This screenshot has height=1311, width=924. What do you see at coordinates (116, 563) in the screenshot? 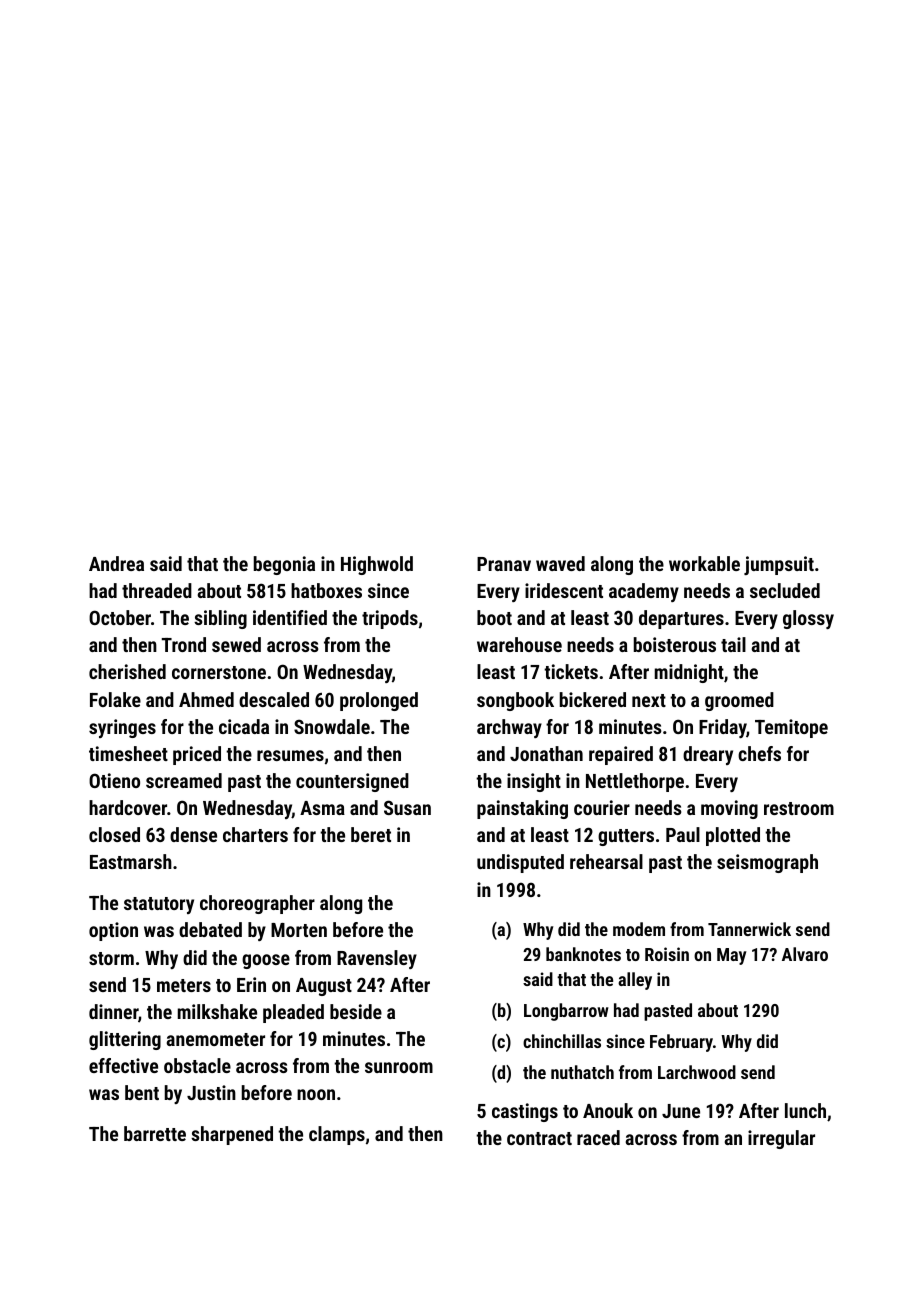
I see `Andrea` at bounding box center [116, 563].
